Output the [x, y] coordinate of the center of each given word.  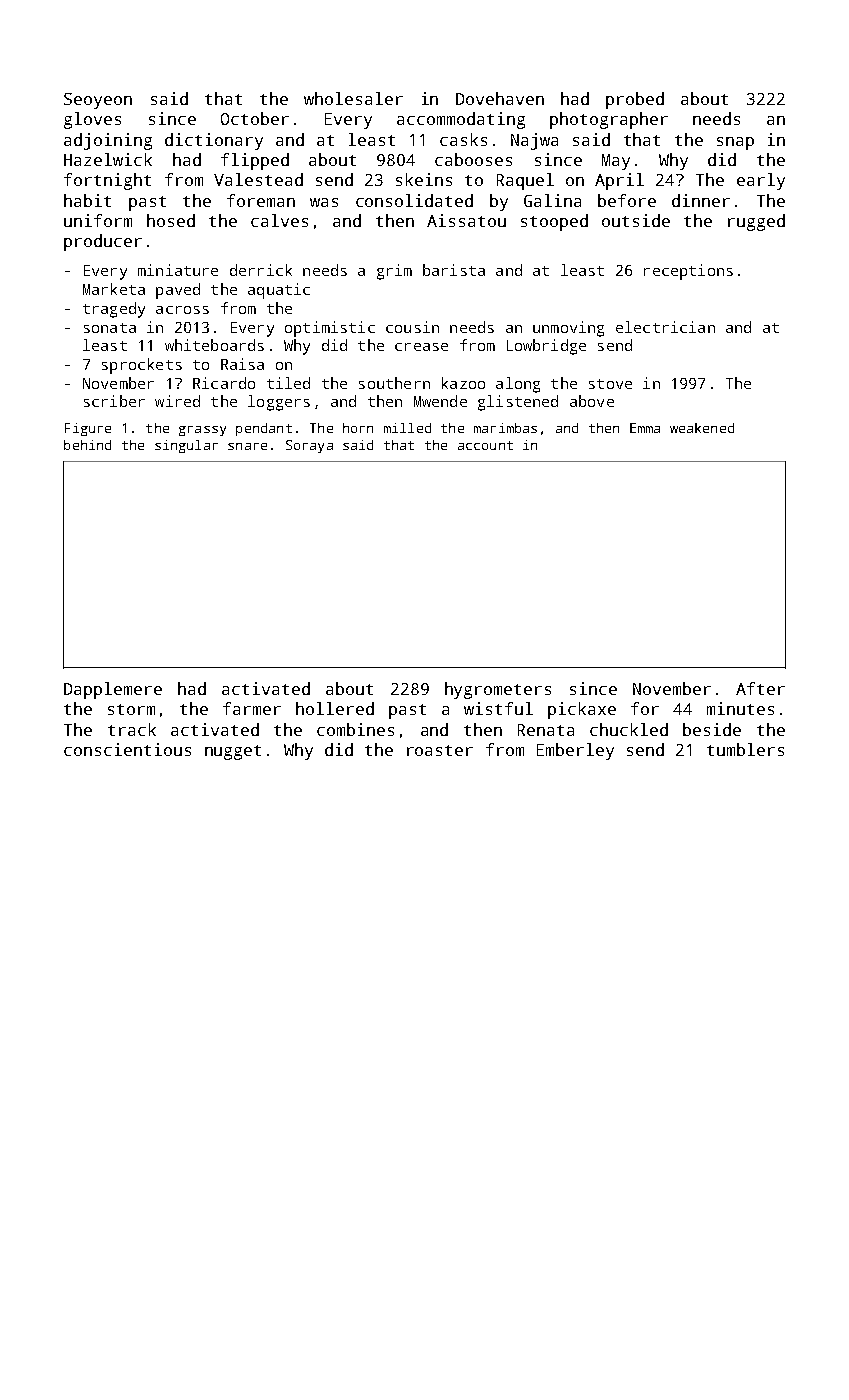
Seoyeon [98, 101]
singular [186, 446]
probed [635, 100]
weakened [702, 428]
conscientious [127, 749]
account [485, 445]
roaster [440, 750]
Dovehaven [500, 98]
